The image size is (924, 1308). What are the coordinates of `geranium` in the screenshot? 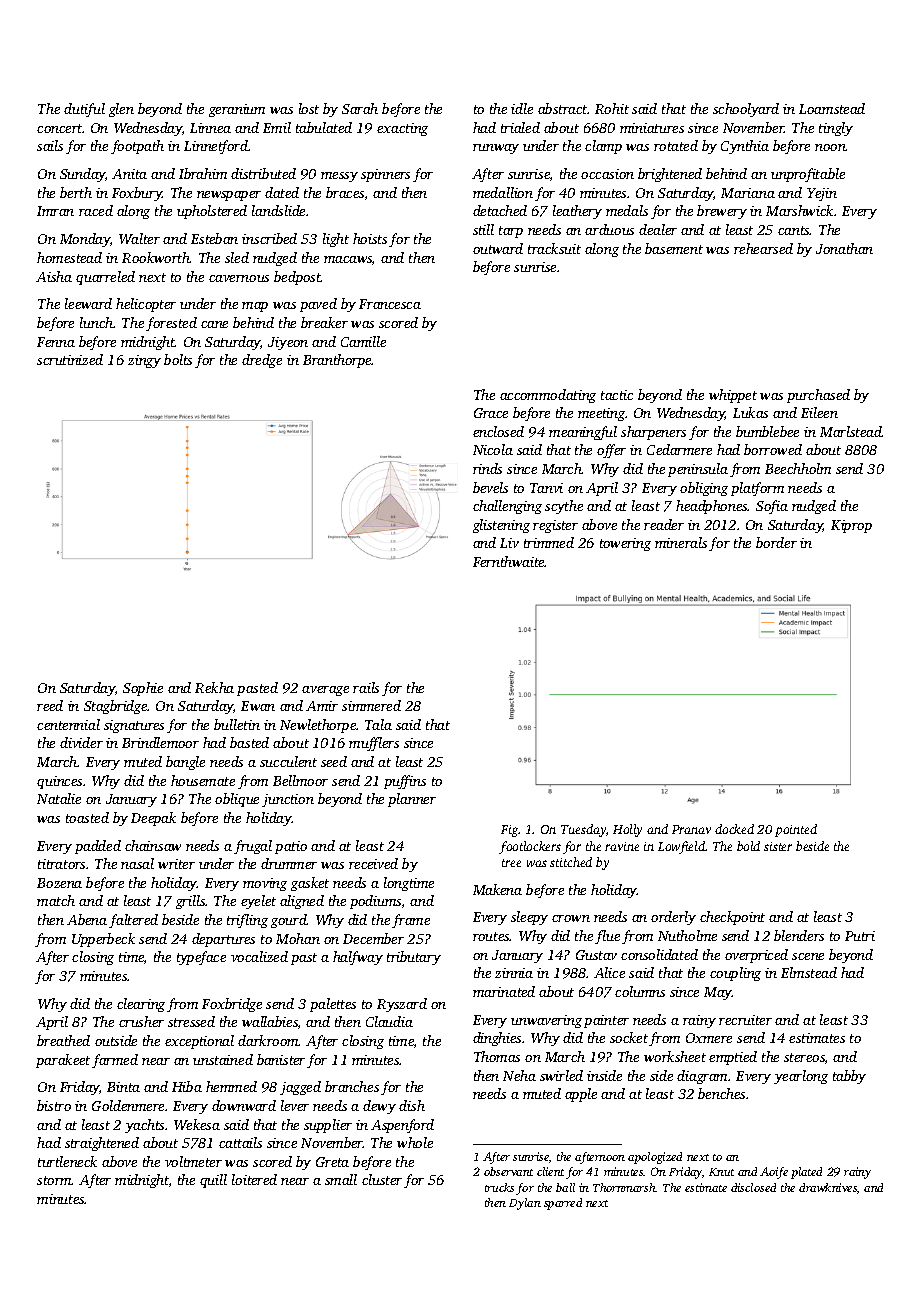 It's located at (237, 110).
